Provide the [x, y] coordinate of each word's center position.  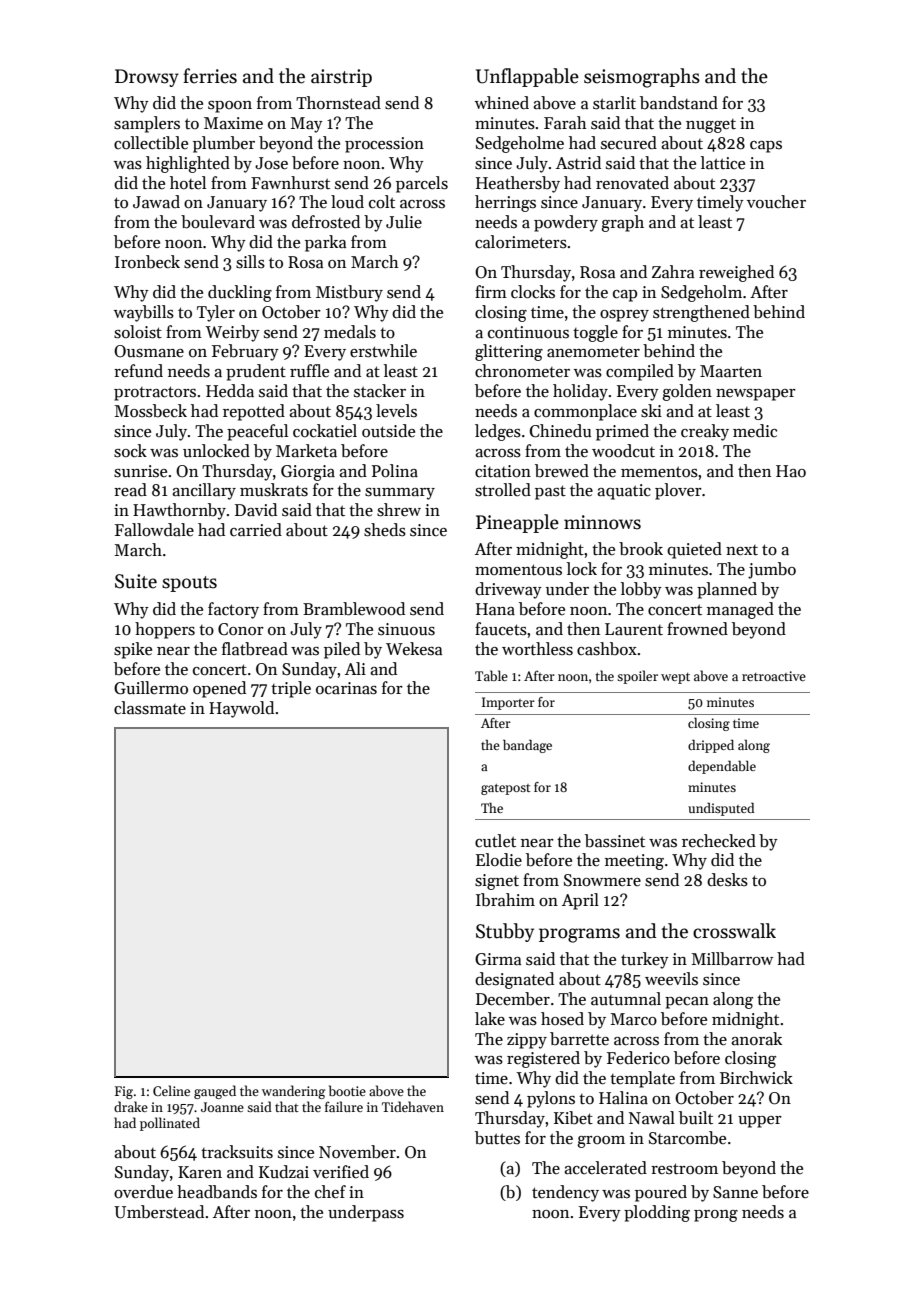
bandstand [679, 103]
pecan [687, 1003]
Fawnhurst [290, 183]
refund [138, 371]
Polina [395, 471]
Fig [124, 1092]
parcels [422, 184]
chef [330, 1192]
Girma [498, 959]
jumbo [772, 570]
